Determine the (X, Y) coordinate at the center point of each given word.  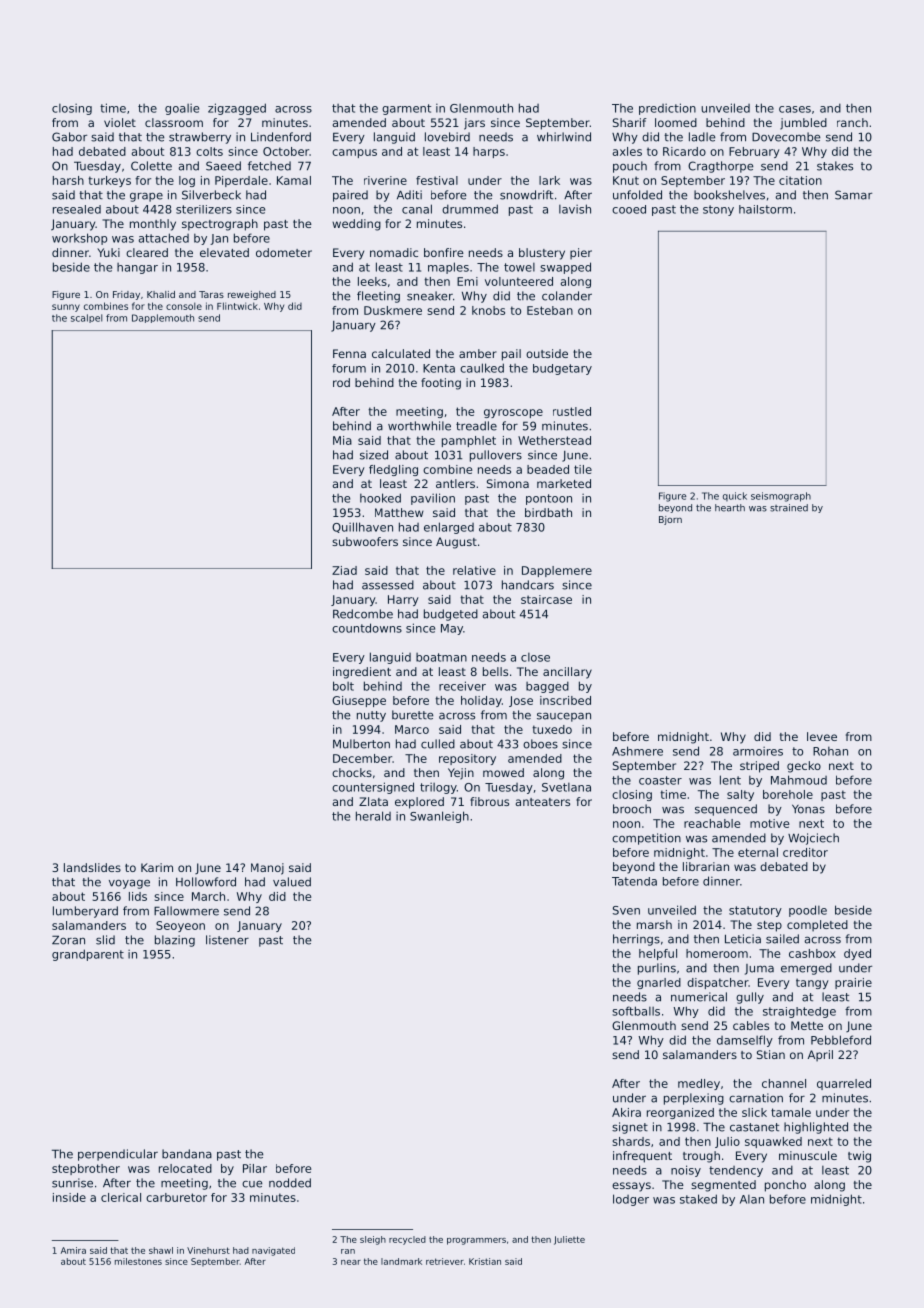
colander (567, 296)
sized (374, 455)
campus (354, 153)
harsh (68, 180)
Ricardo (684, 151)
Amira (73, 1250)
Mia (342, 440)
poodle (808, 911)
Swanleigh (439, 817)
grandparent (88, 955)
